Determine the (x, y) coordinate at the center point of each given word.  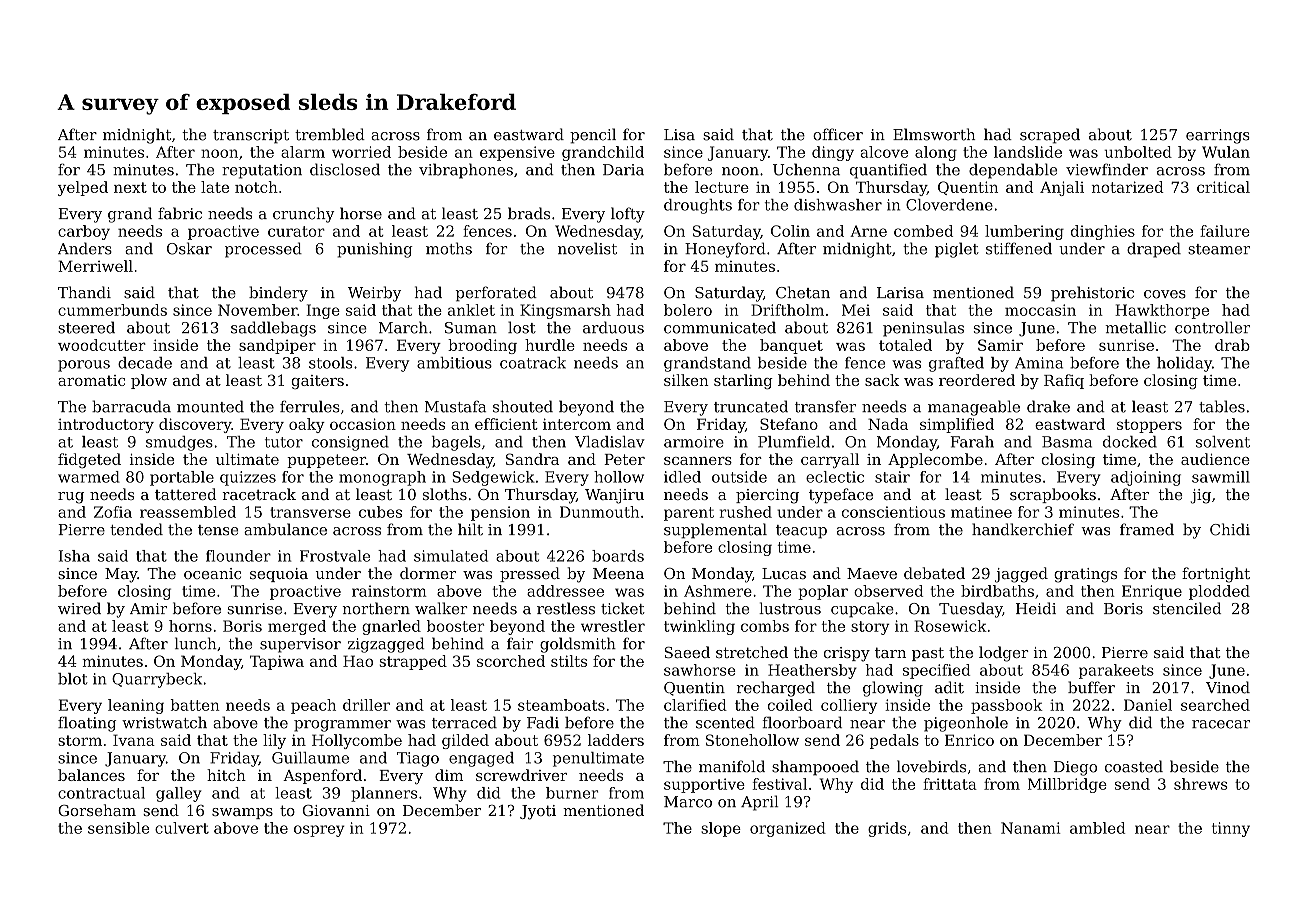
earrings (1218, 136)
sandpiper (277, 346)
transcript (251, 136)
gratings (1085, 575)
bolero (688, 310)
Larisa (900, 293)
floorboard (802, 722)
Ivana (134, 740)
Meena (618, 573)
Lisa (679, 135)
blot (72, 679)
